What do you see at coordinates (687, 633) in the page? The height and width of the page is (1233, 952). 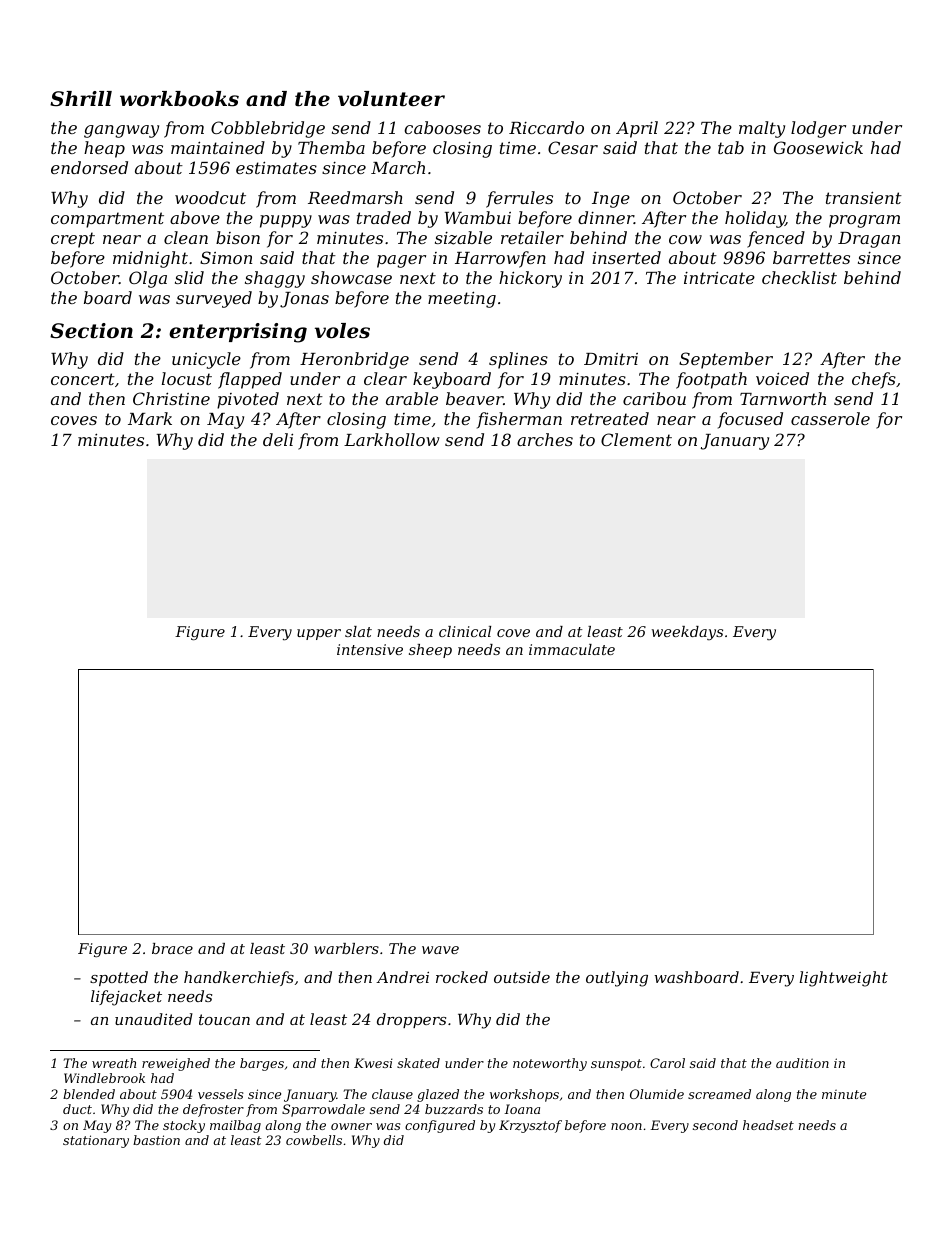 I see `weekdays` at bounding box center [687, 633].
